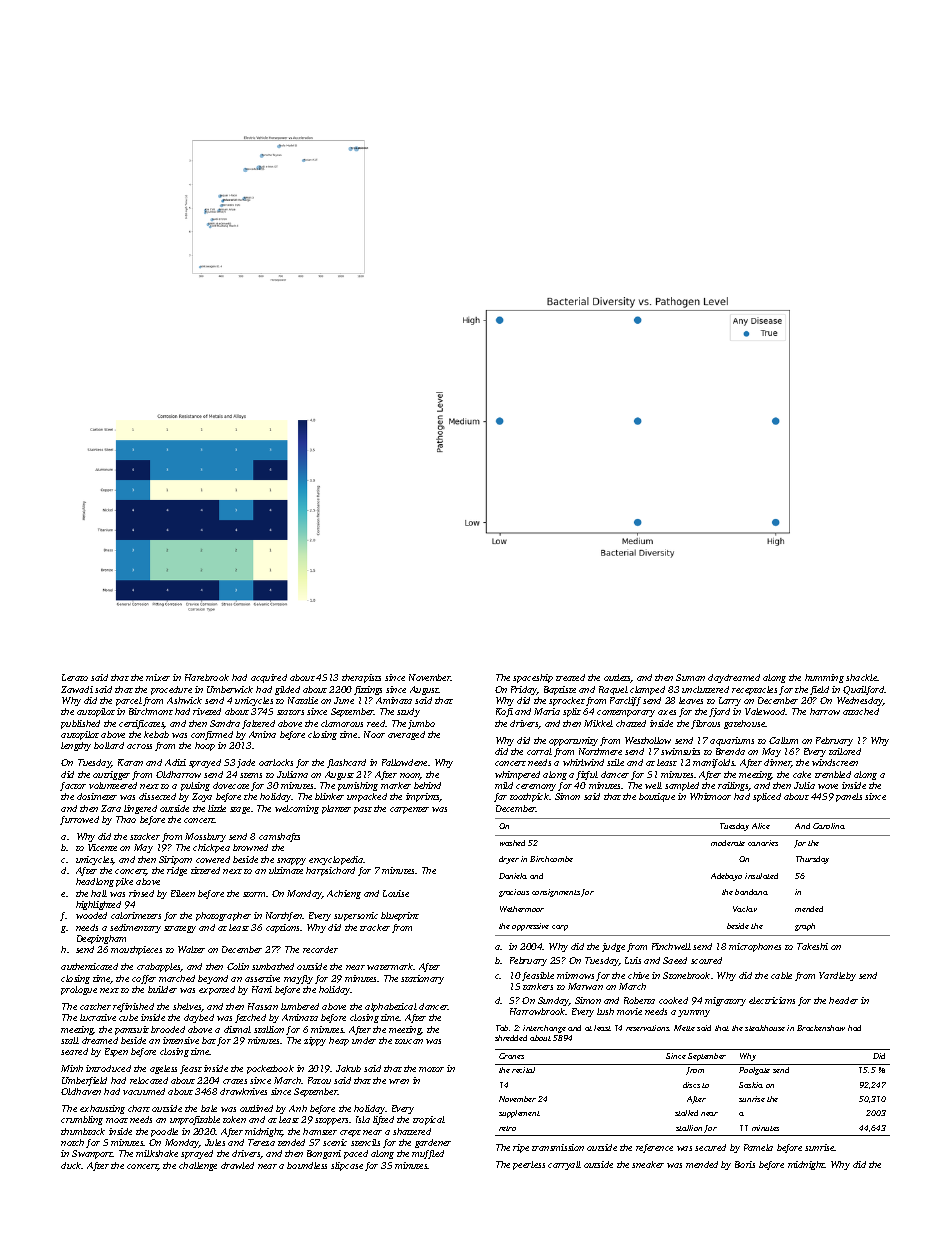  What do you see at coordinates (714, 763) in the screenshot?
I see `manifolds` at bounding box center [714, 763].
